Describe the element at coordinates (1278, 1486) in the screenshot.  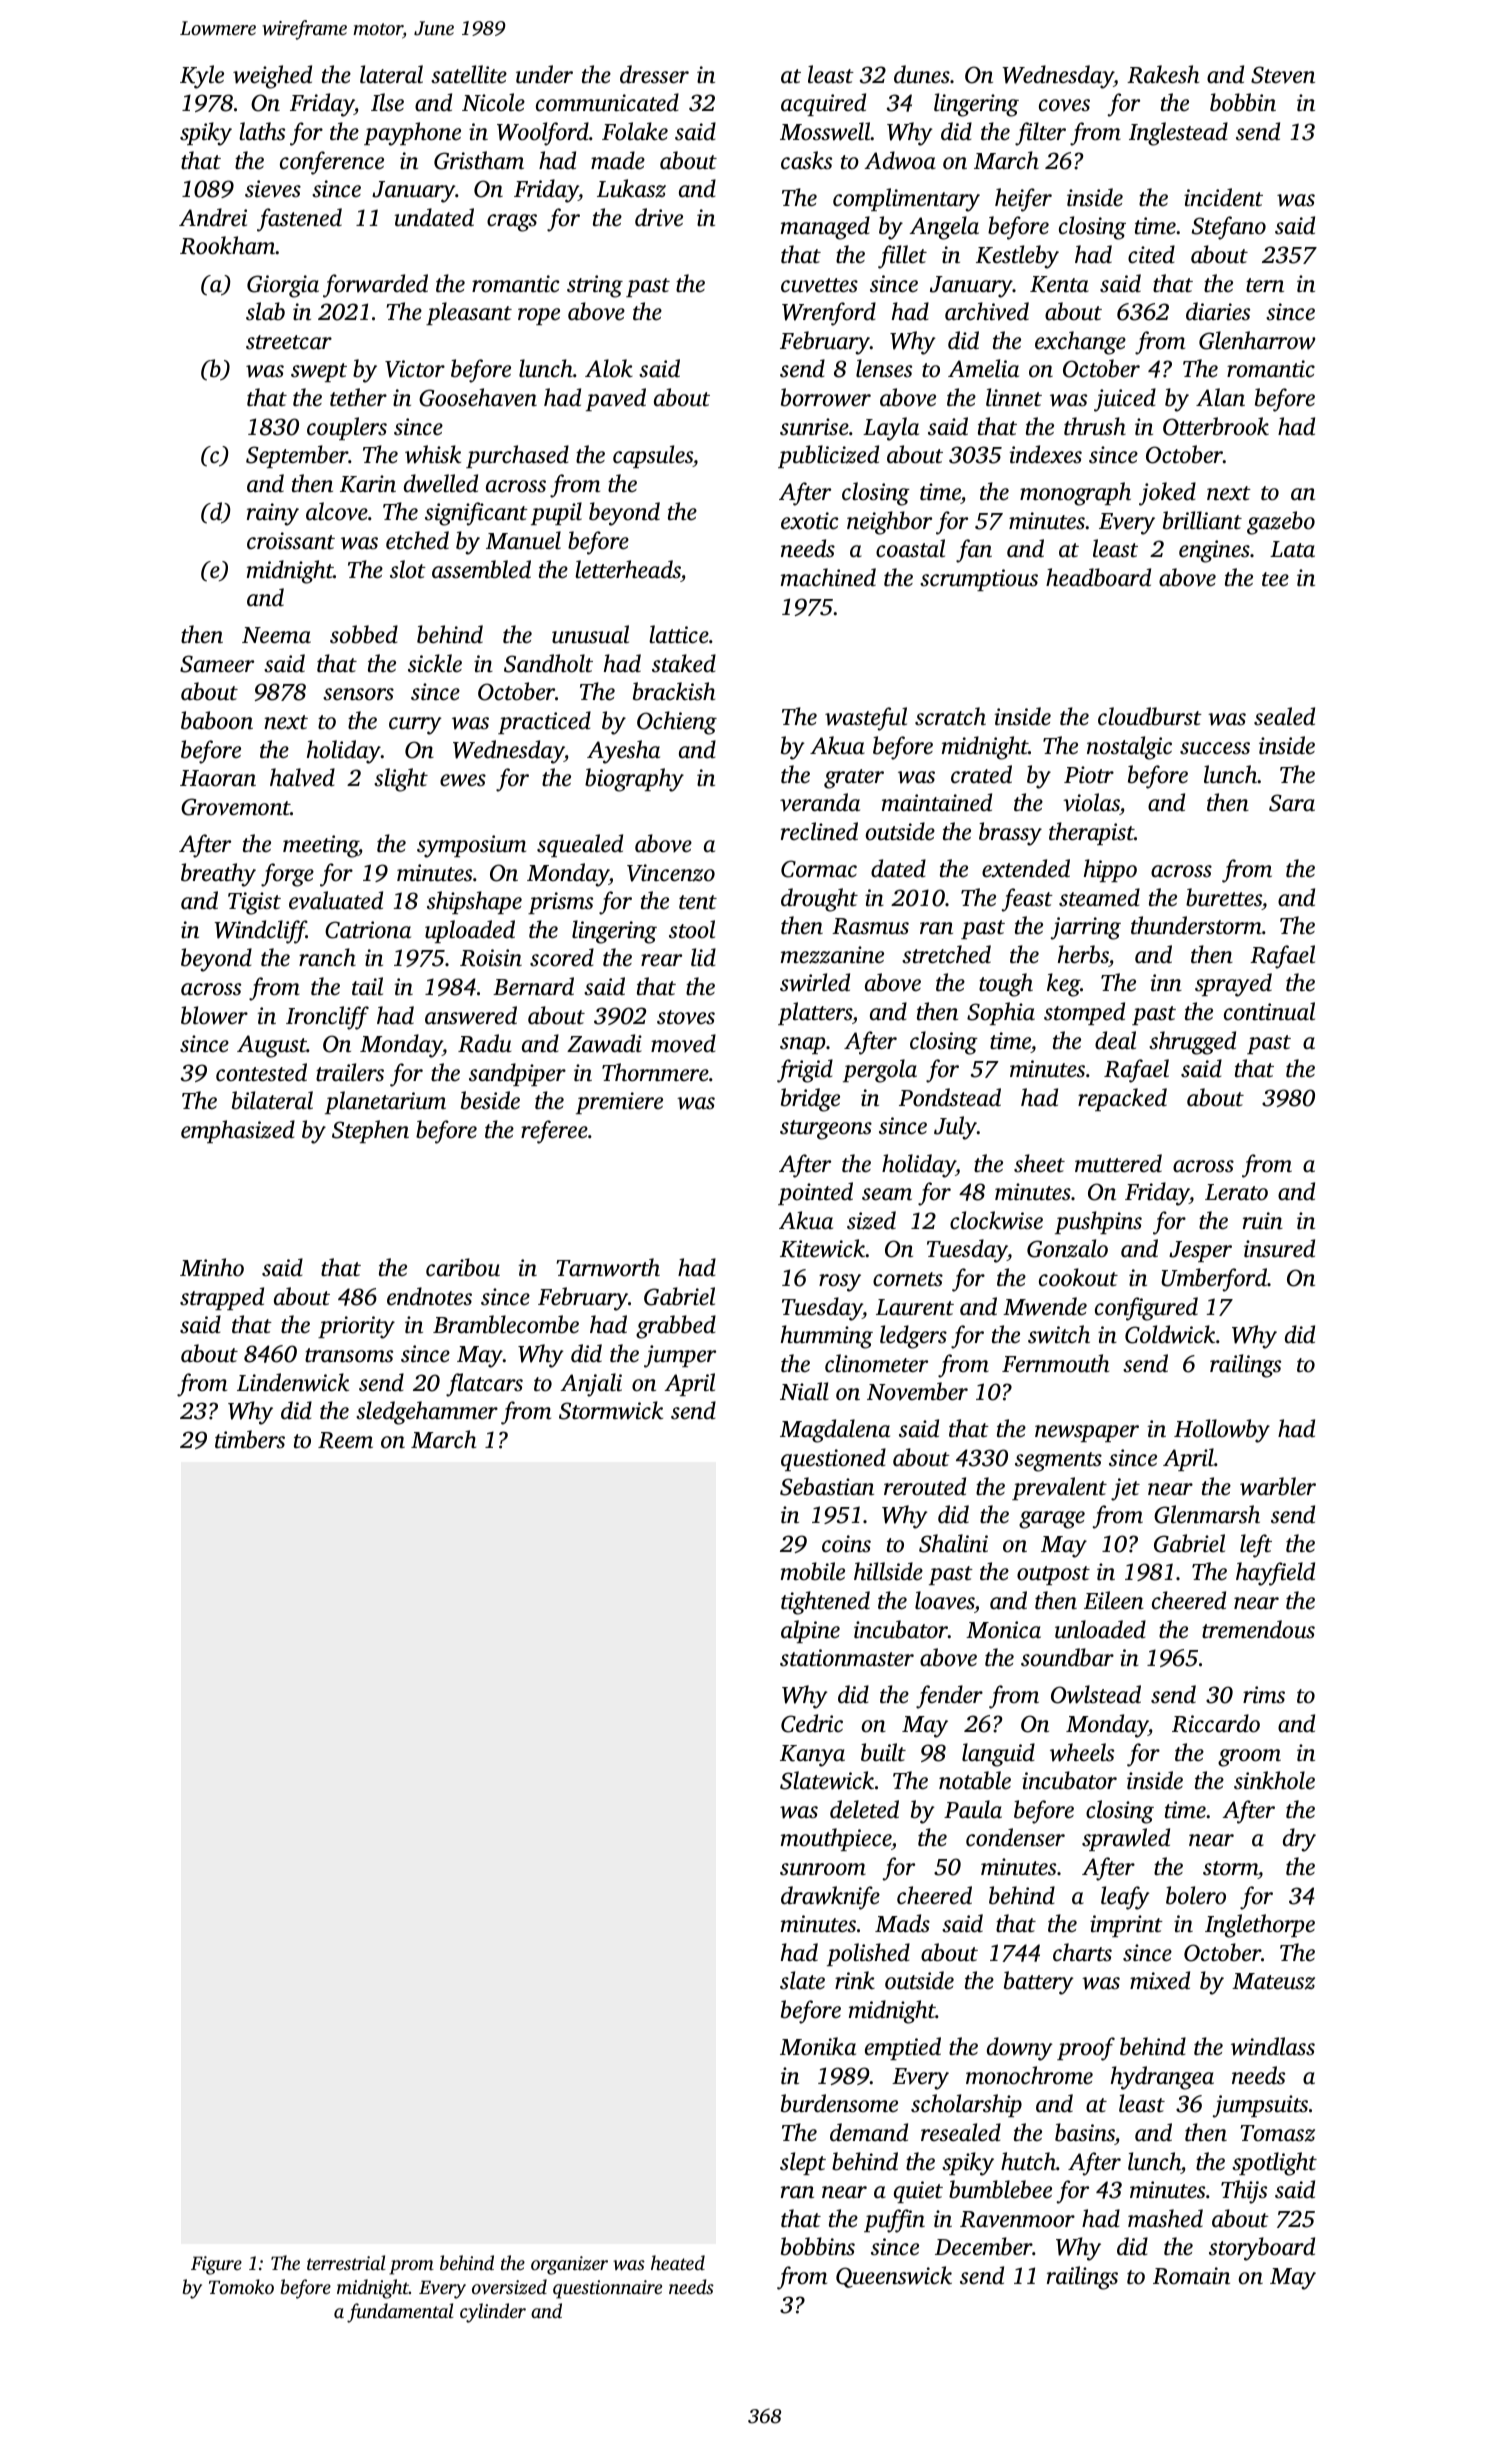
I see `warbler` at that location.
